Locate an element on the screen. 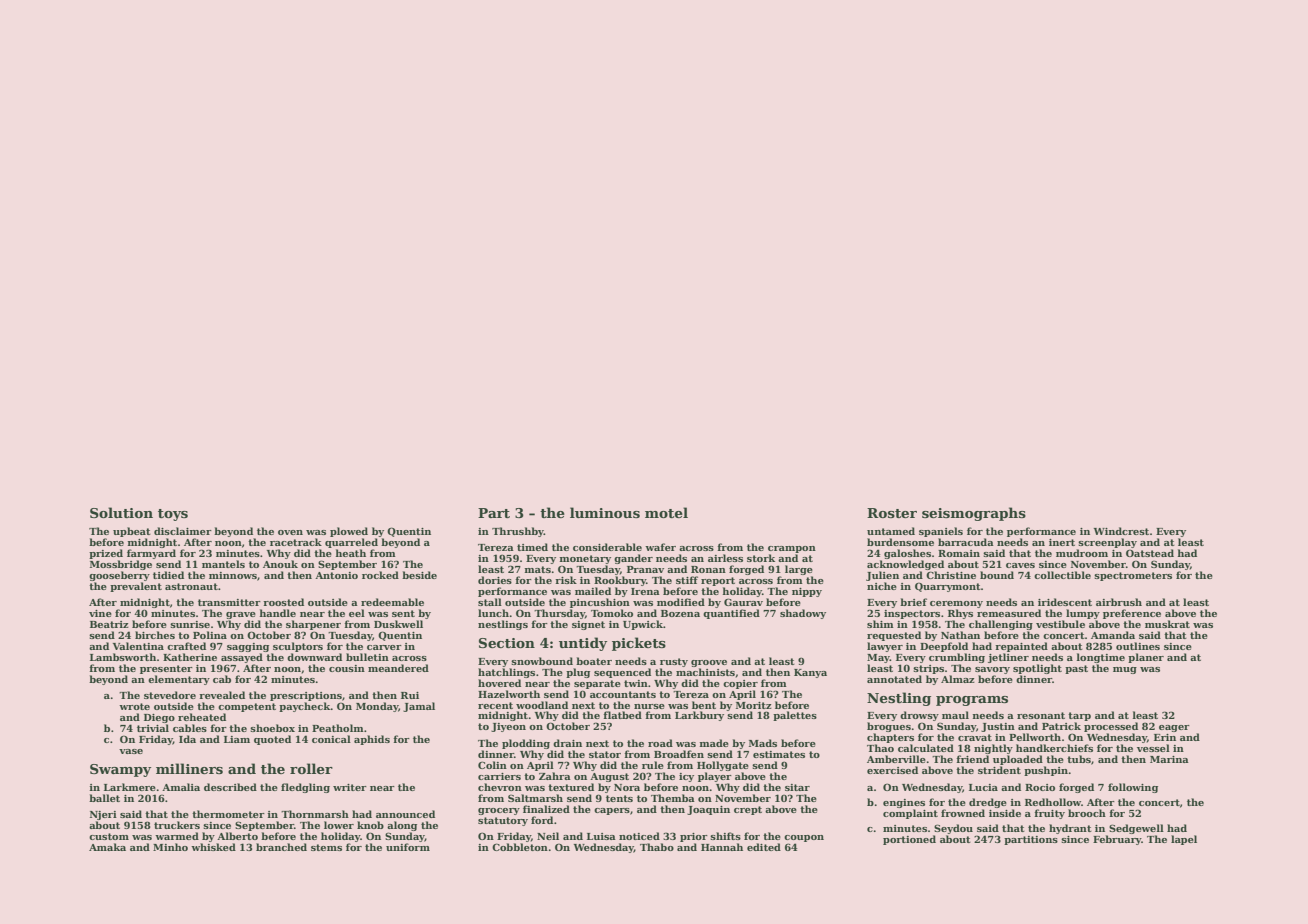 This screenshot has width=1308, height=924. Windcrest is located at coordinates (1121, 531).
